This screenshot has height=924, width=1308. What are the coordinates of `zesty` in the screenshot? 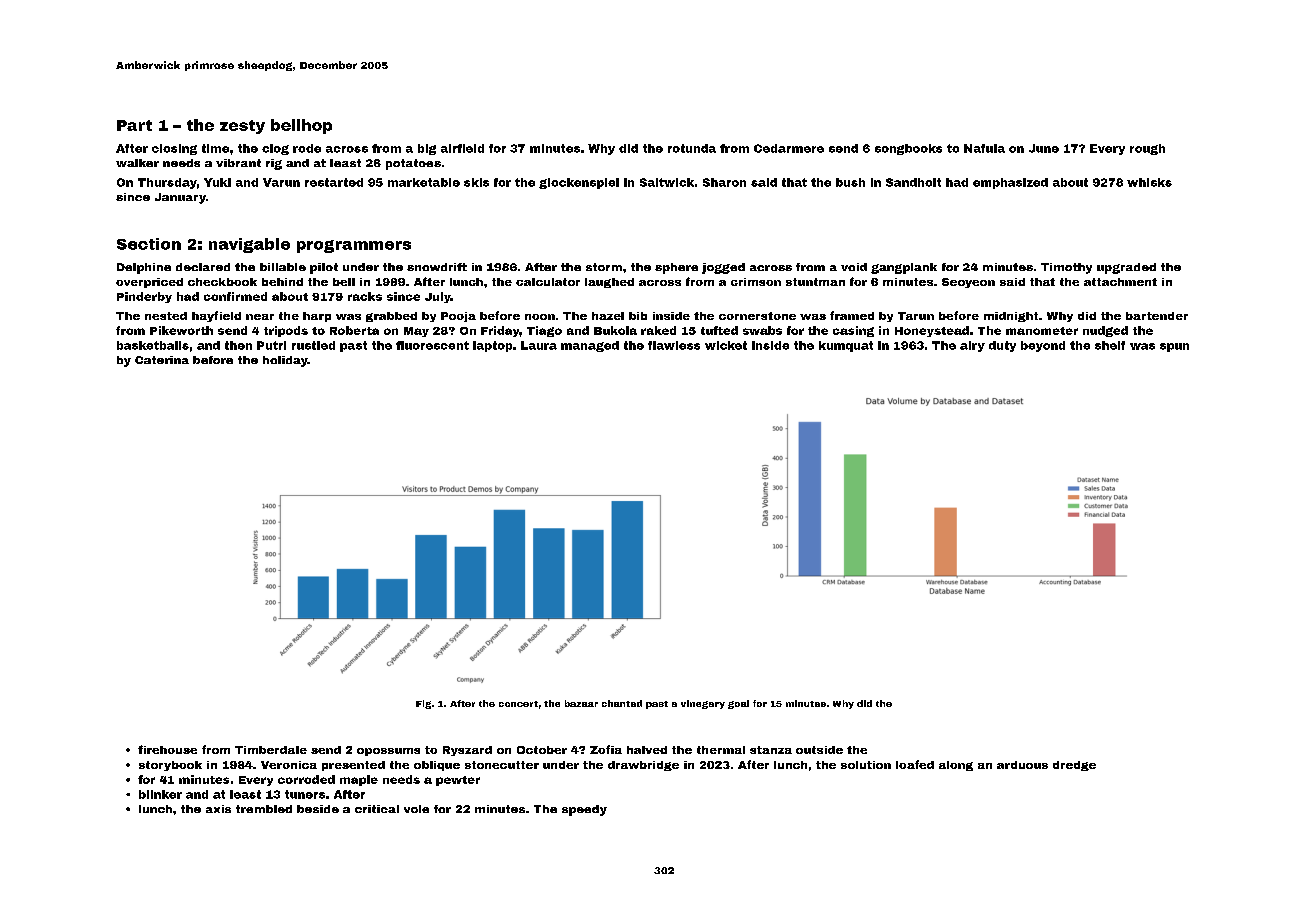 It's located at (242, 127).
